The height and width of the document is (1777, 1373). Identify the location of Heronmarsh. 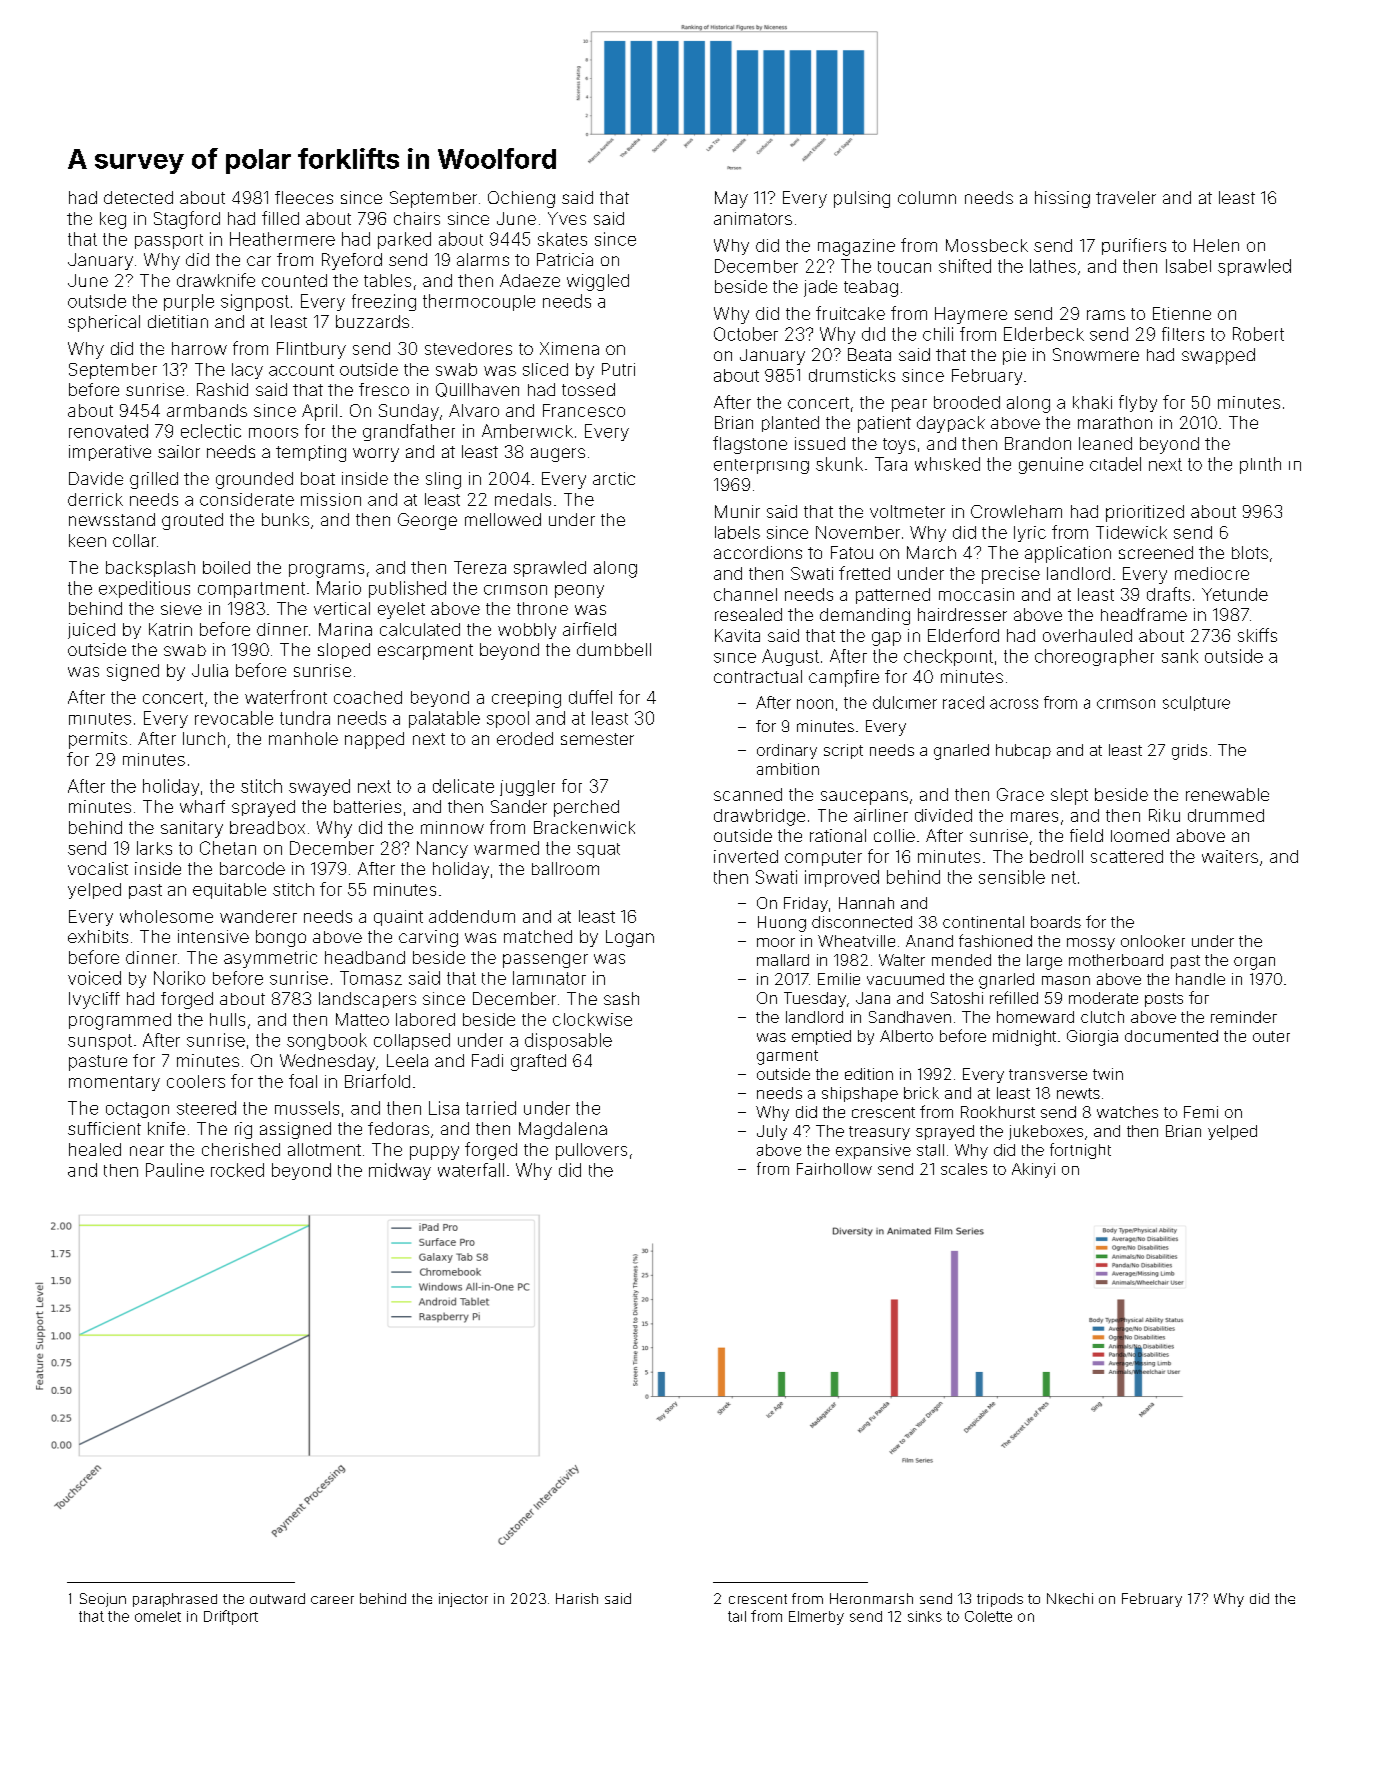
(871, 1598).
